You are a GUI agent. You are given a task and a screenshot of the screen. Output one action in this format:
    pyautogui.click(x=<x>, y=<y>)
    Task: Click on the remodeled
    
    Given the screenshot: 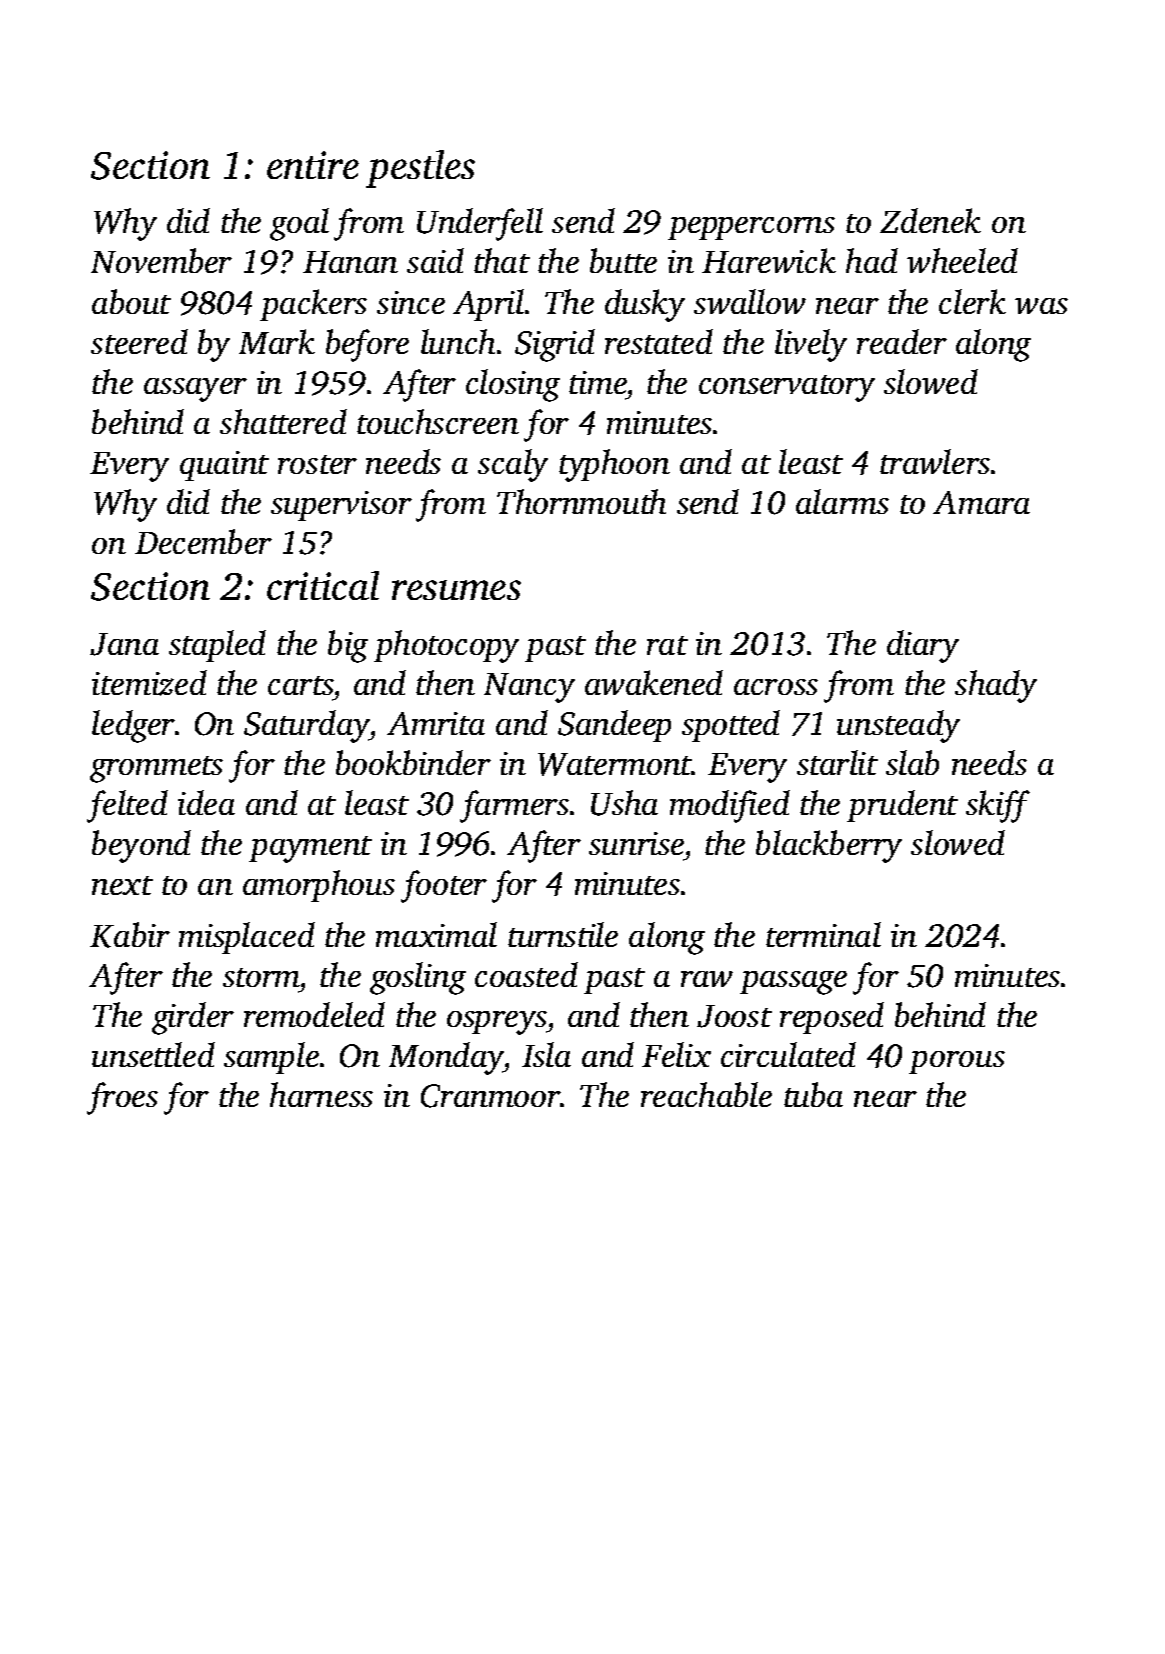 What is the action you would take?
    pyautogui.click(x=314, y=1014)
